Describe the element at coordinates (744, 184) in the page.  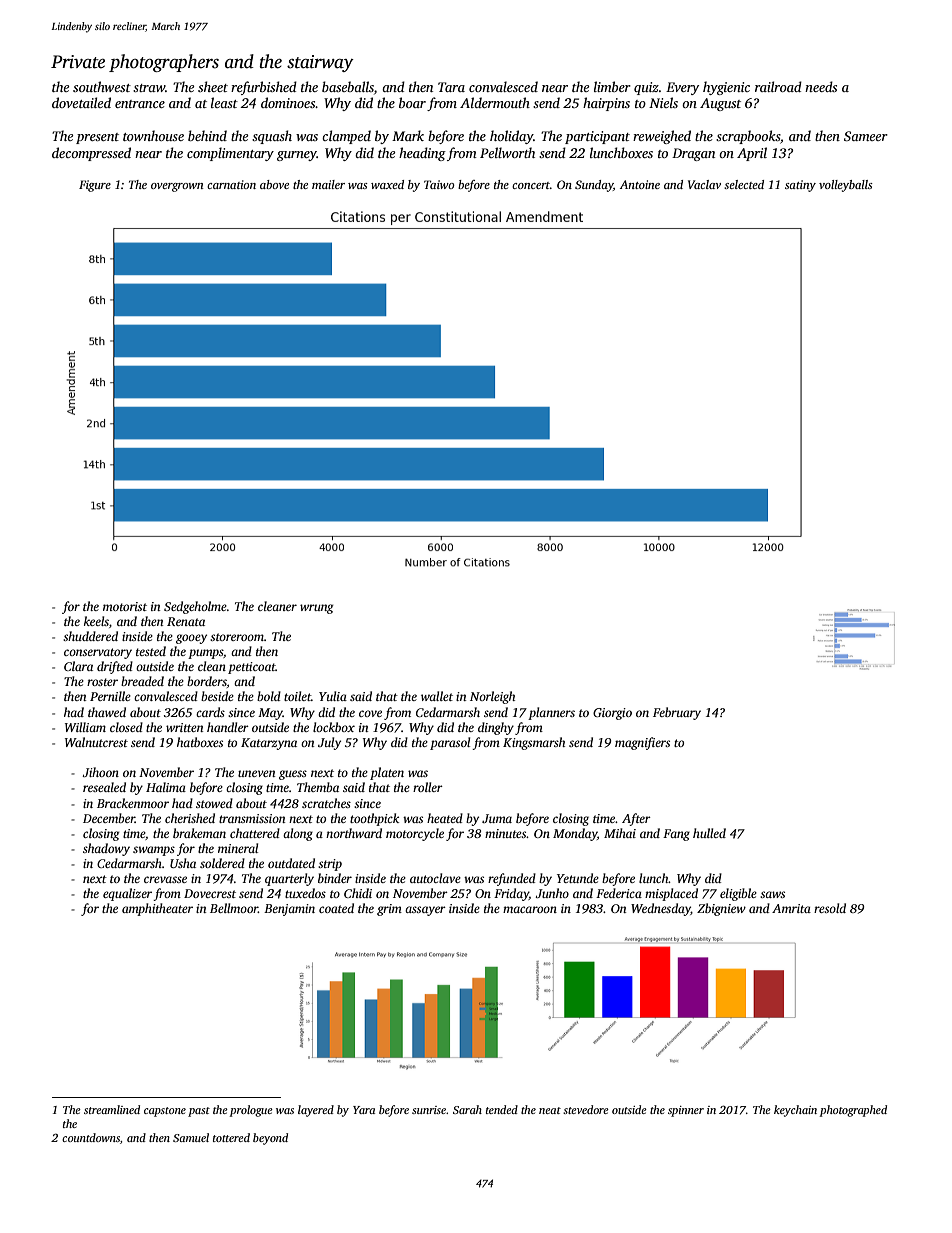
I see `selected` at that location.
